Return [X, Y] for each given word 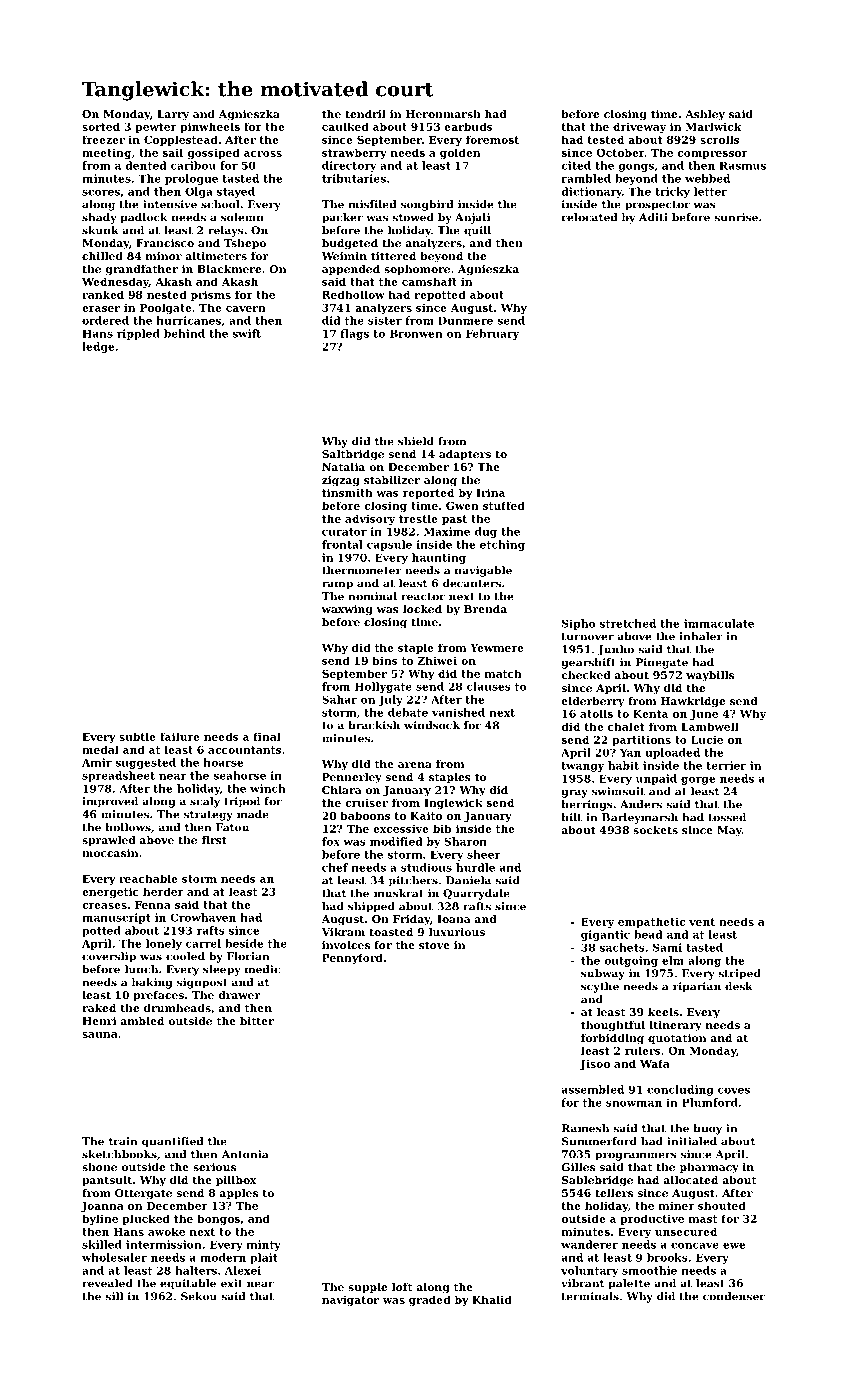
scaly [205, 802]
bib [442, 828]
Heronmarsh [443, 114]
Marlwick [713, 126]
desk [739, 986]
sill [114, 1296]
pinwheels [210, 127]
